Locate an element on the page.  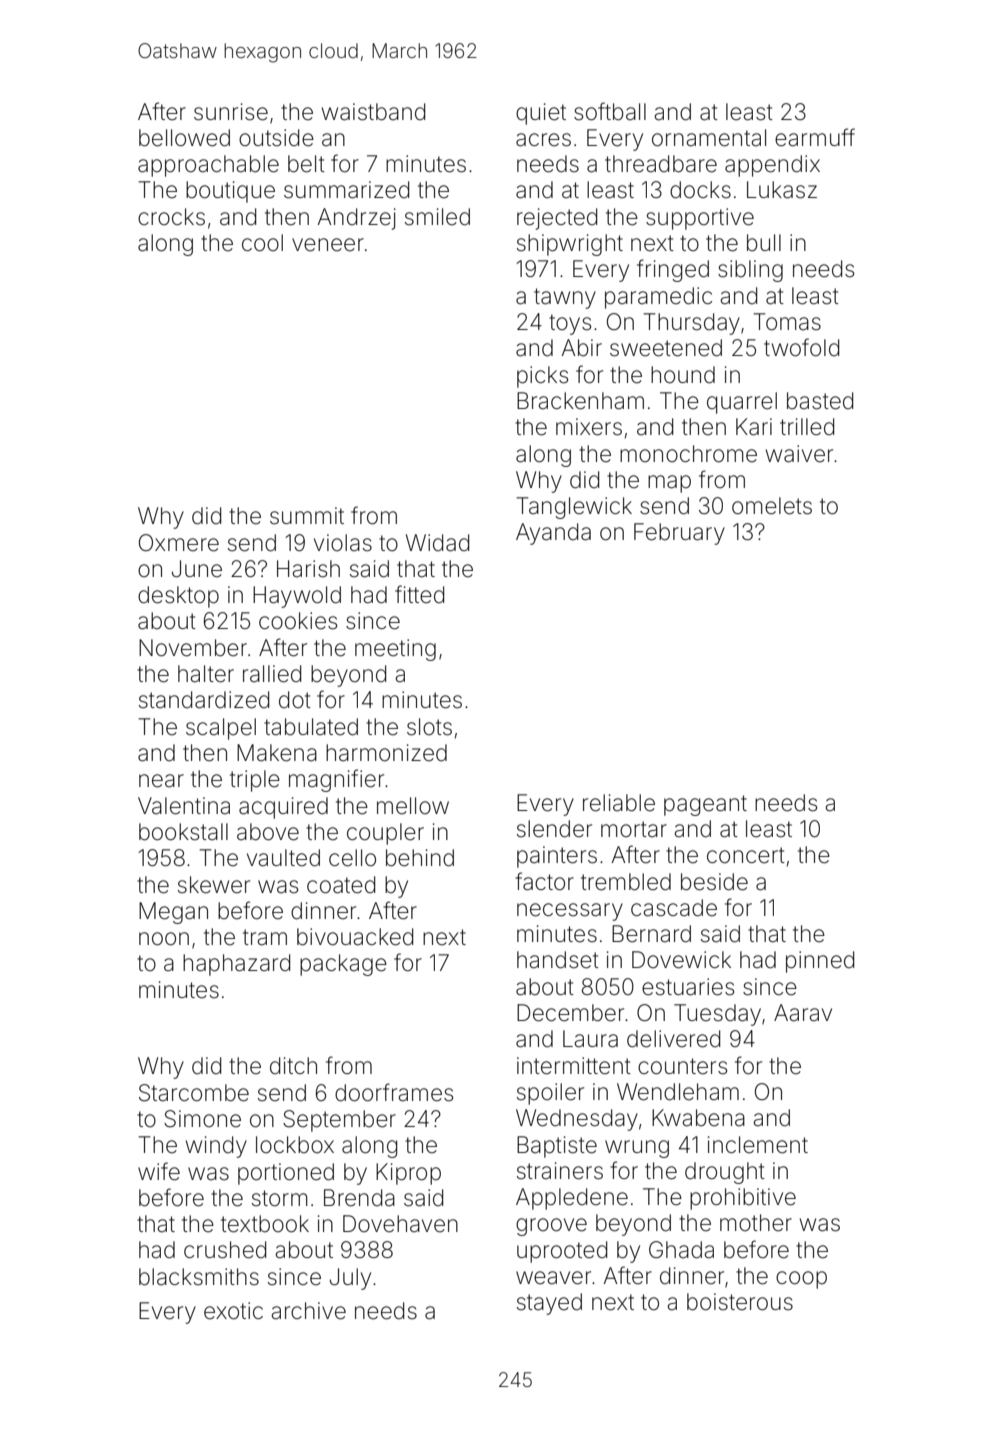
omelets is located at coordinates (772, 506).
